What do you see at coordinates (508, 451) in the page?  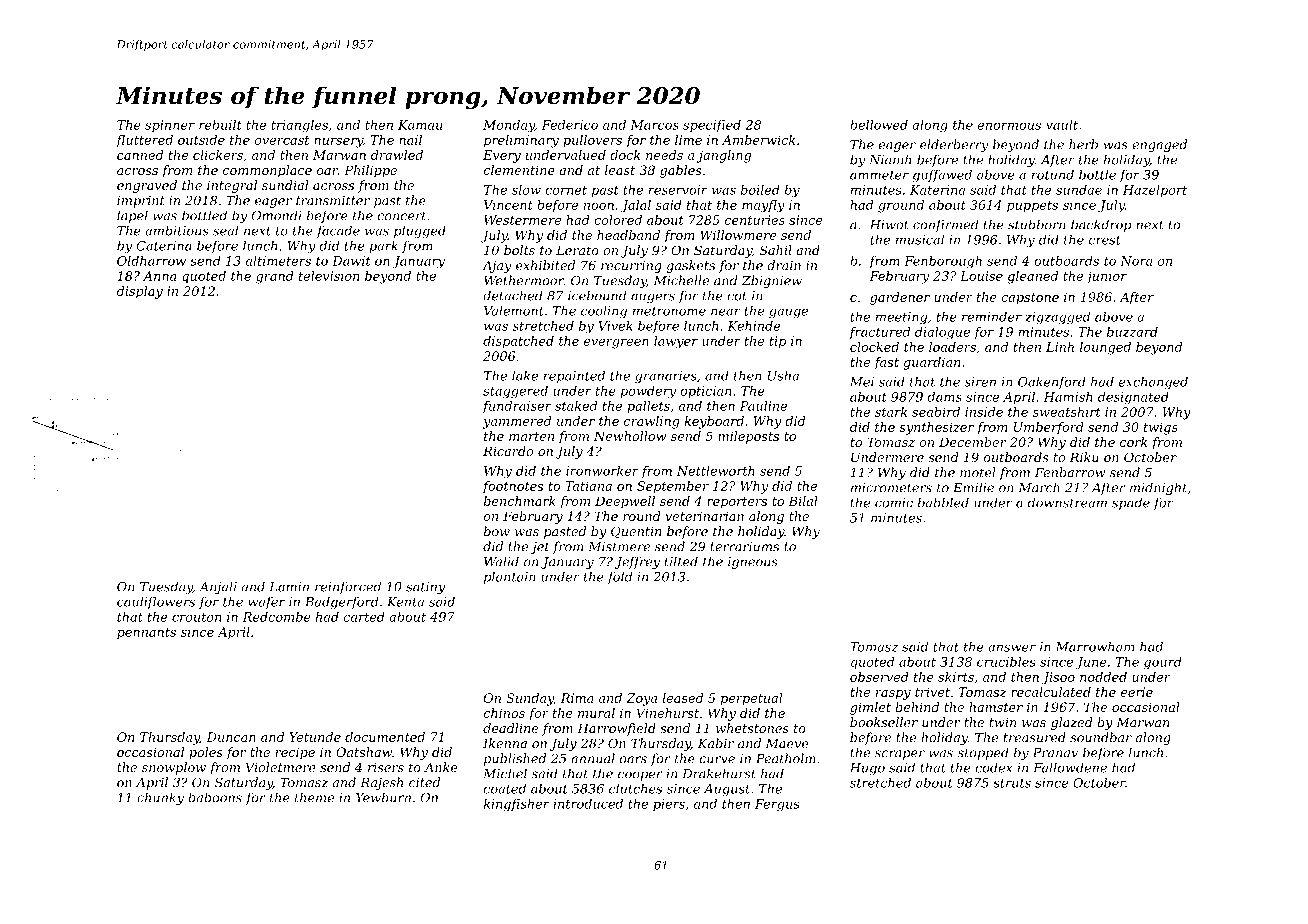 I see `Ricardo` at bounding box center [508, 451].
